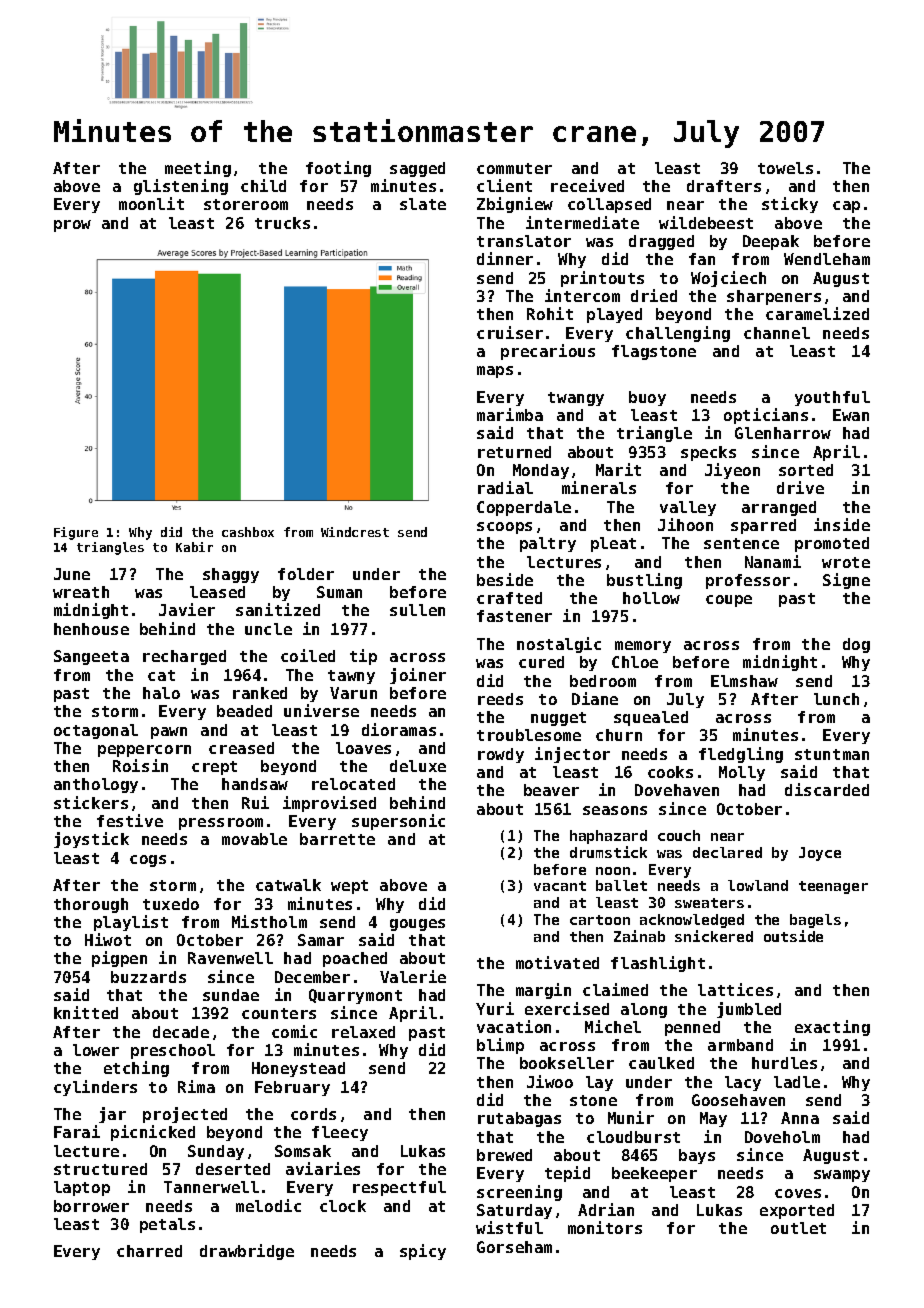 This screenshot has height=1308, width=924. I want to click on prow, so click(72, 226).
